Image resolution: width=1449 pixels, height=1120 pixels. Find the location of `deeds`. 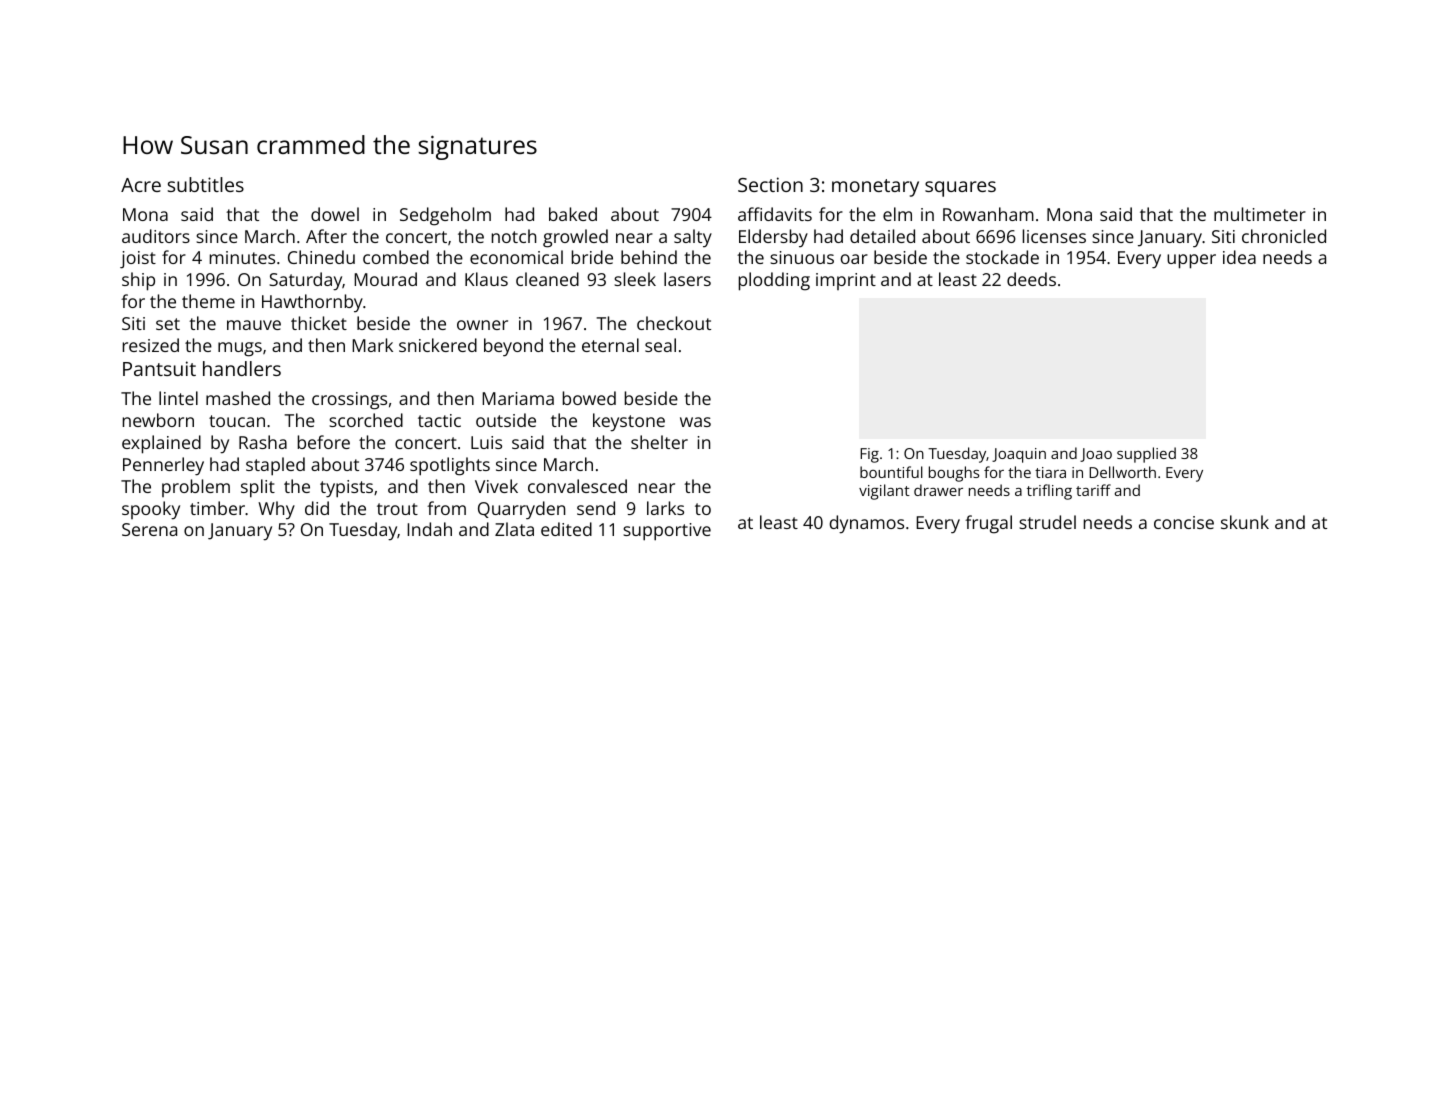

deeds is located at coordinates (1031, 279).
